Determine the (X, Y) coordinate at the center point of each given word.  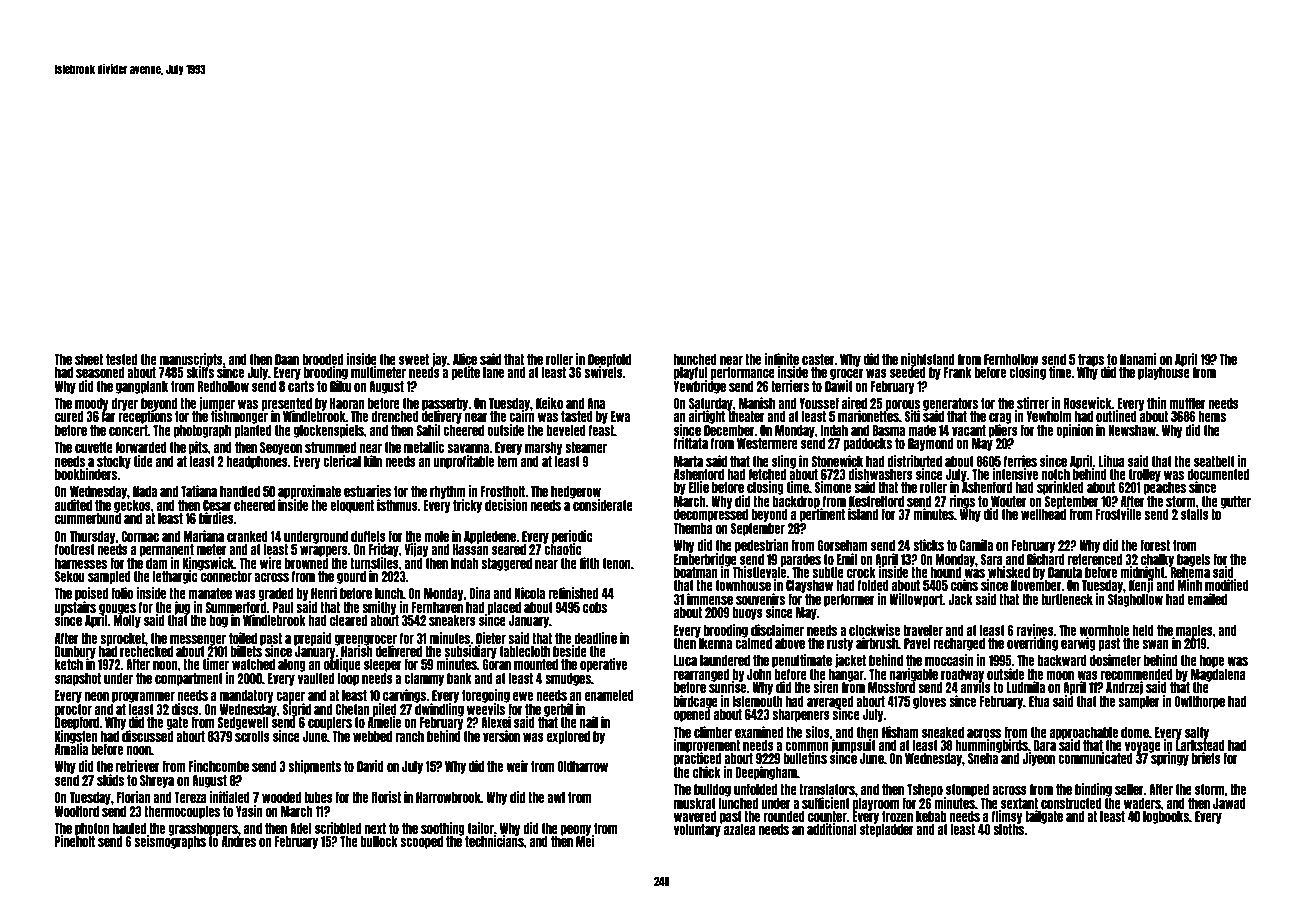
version (501, 736)
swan (1155, 644)
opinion (1074, 431)
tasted (577, 416)
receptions (145, 417)
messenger (198, 640)
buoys (747, 613)
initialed (230, 797)
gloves (929, 702)
